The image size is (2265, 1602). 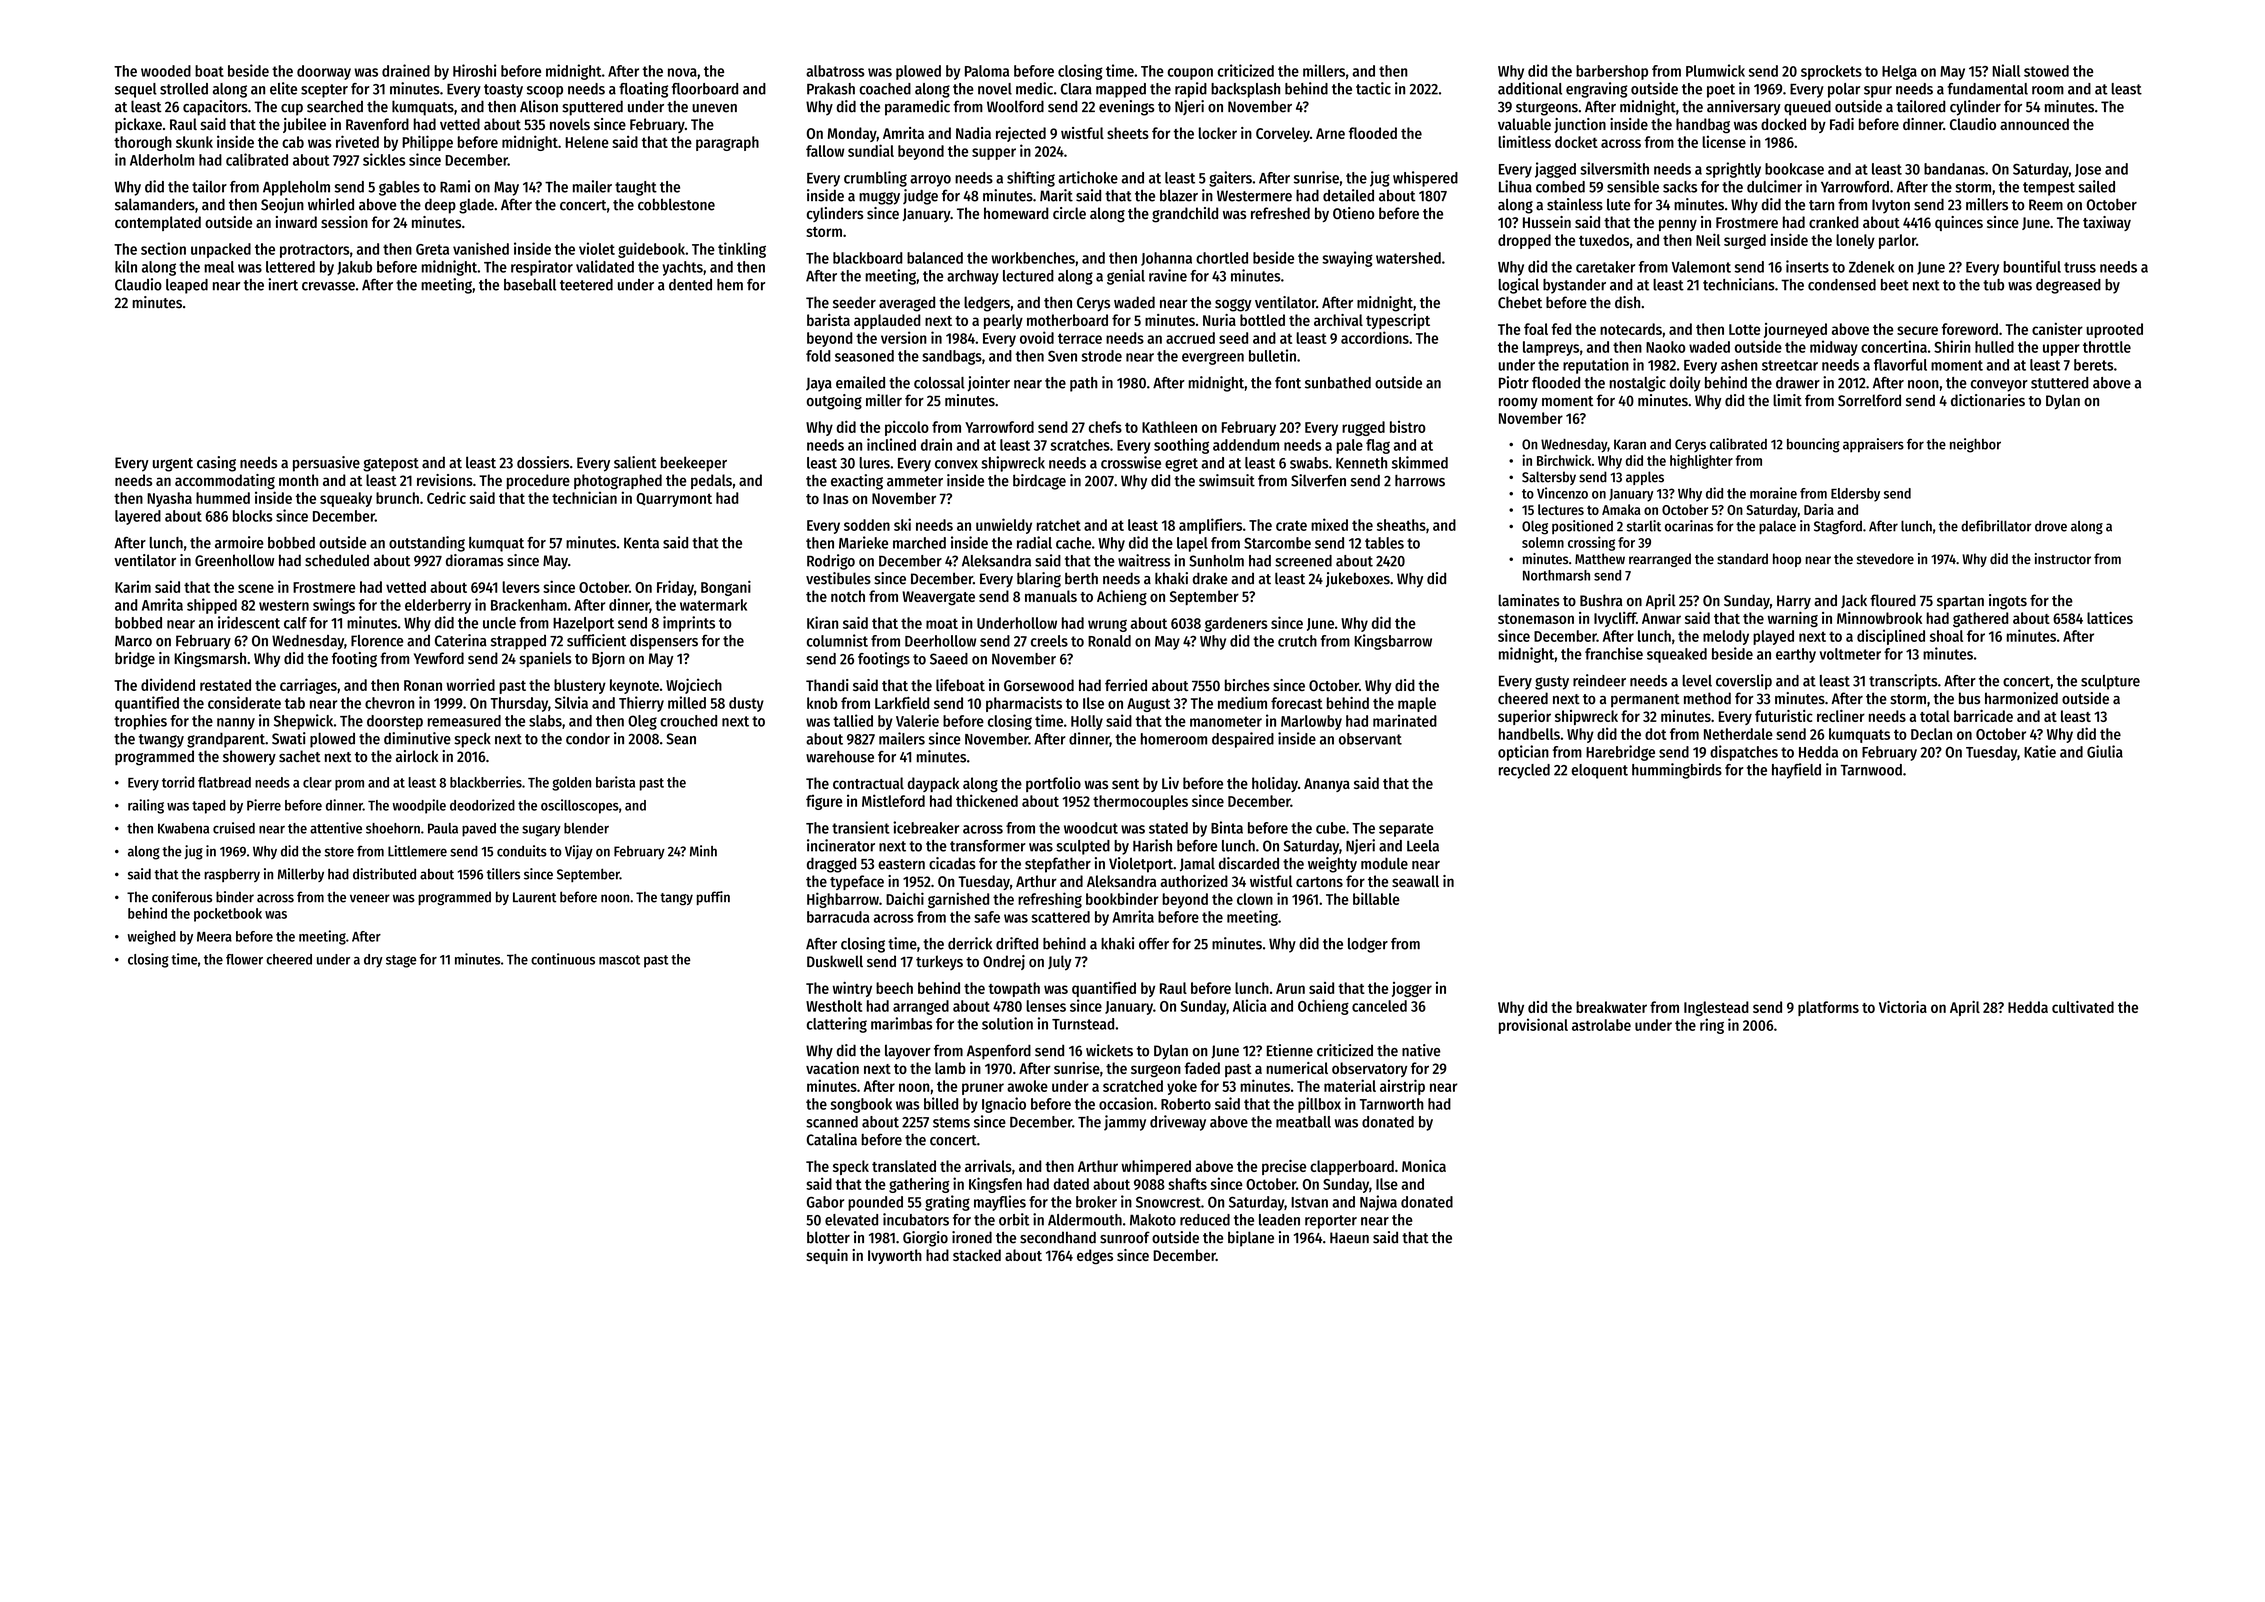 What do you see at coordinates (2006, 70) in the document?
I see `Niall` at bounding box center [2006, 70].
